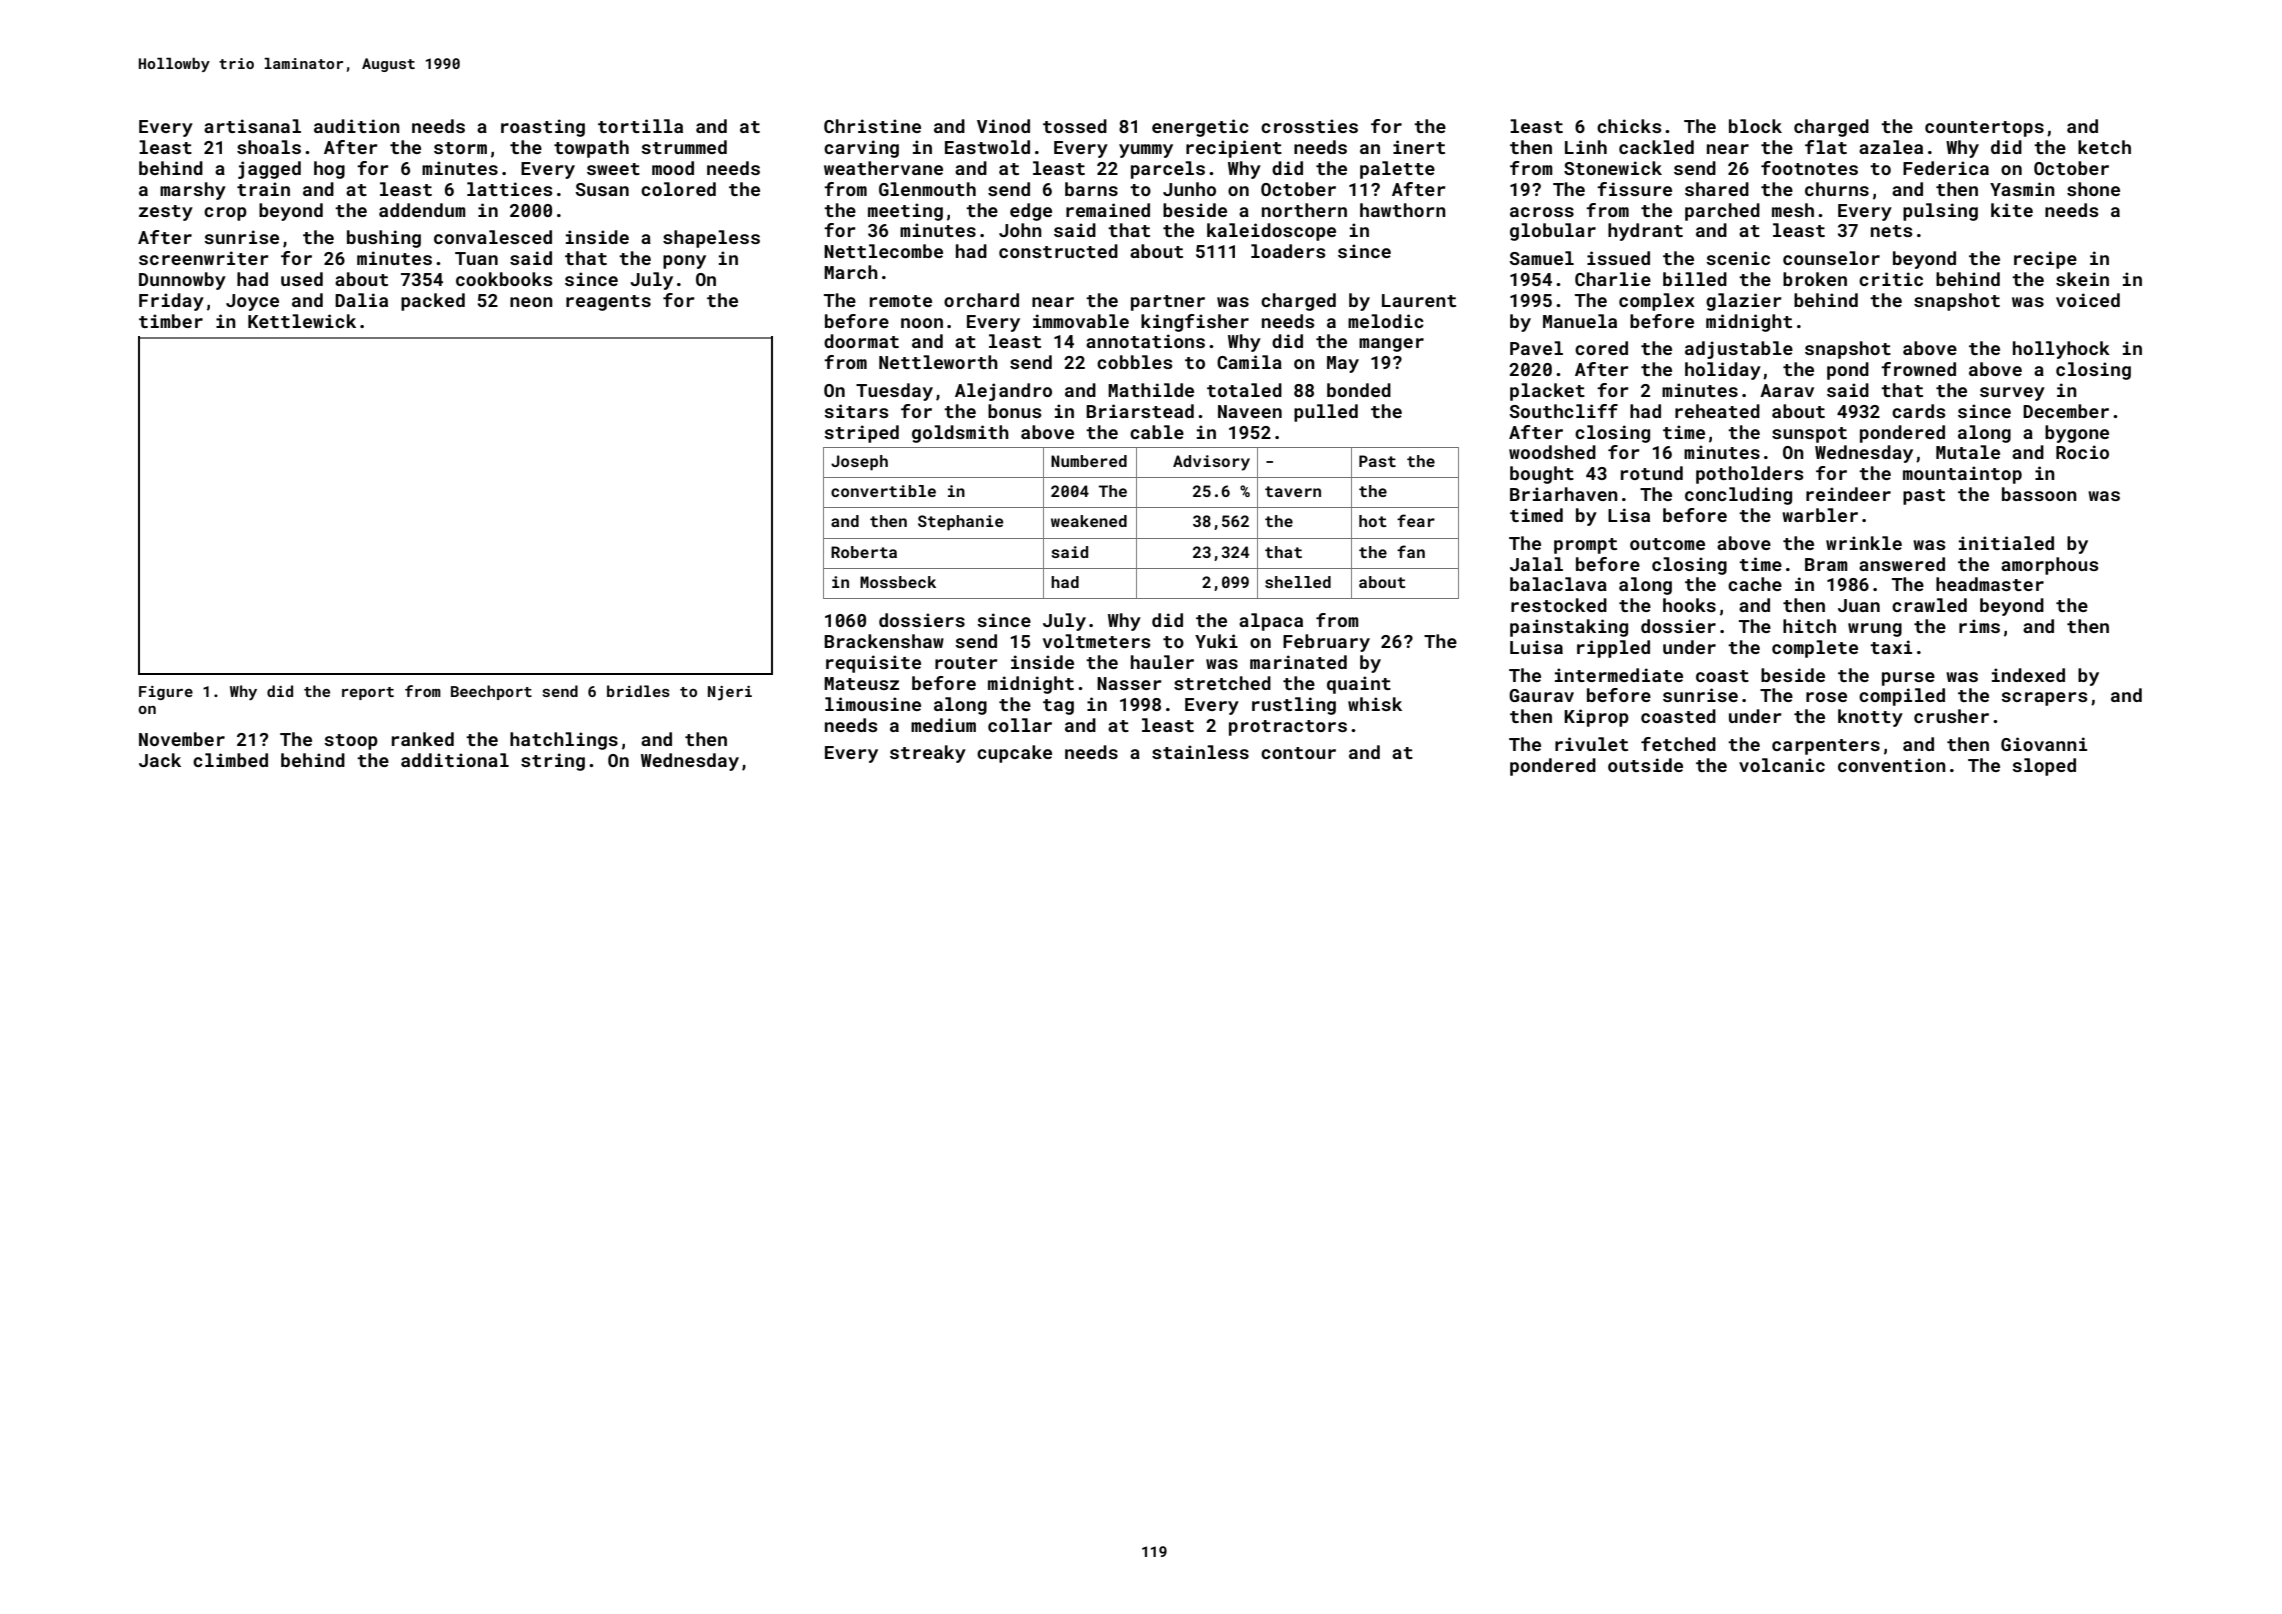  Describe the element at coordinates (1031, 212) in the document. I see `edge` at that location.
